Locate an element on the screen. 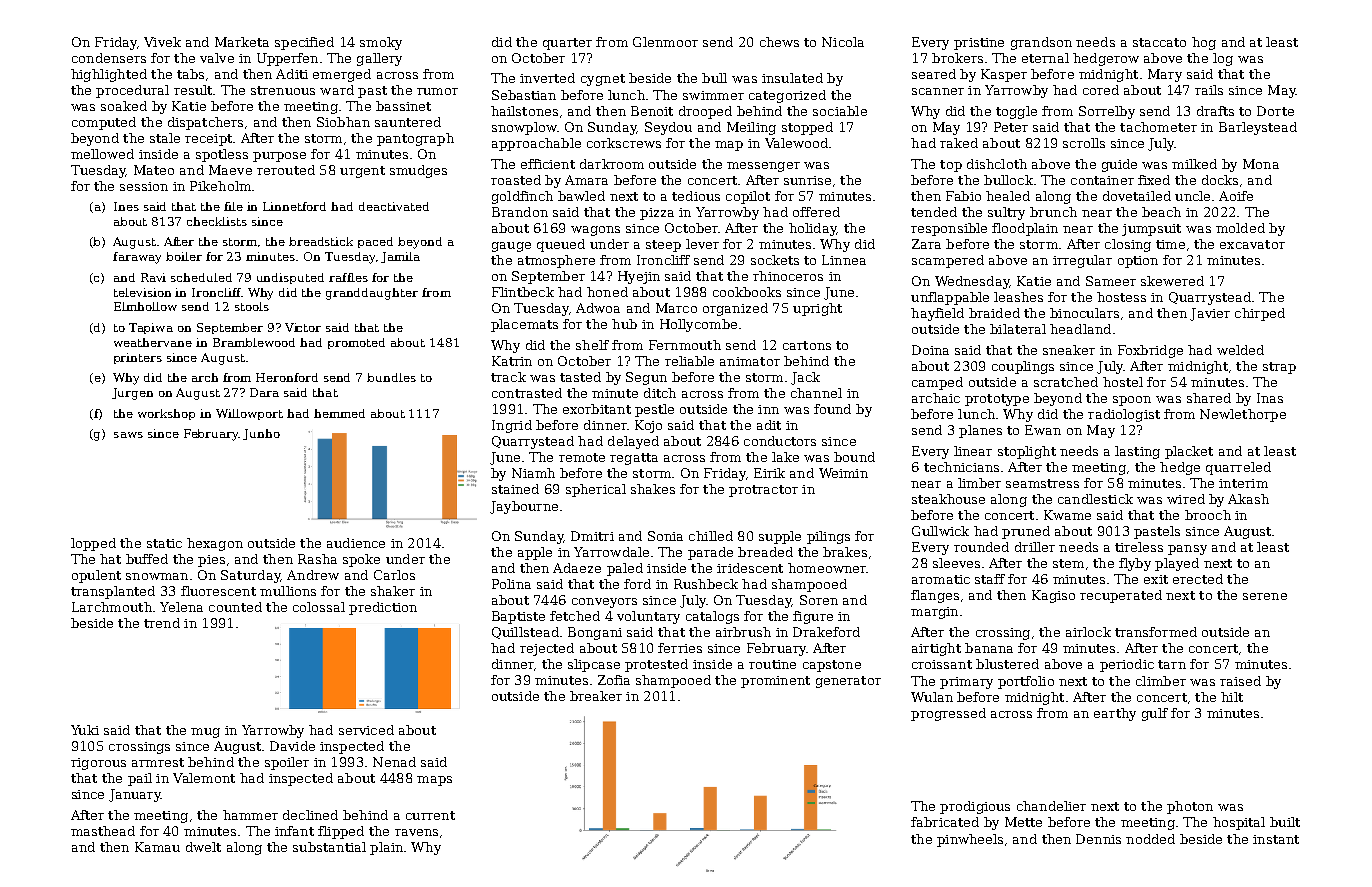 The image size is (1372, 887). checklists is located at coordinates (217, 221).
